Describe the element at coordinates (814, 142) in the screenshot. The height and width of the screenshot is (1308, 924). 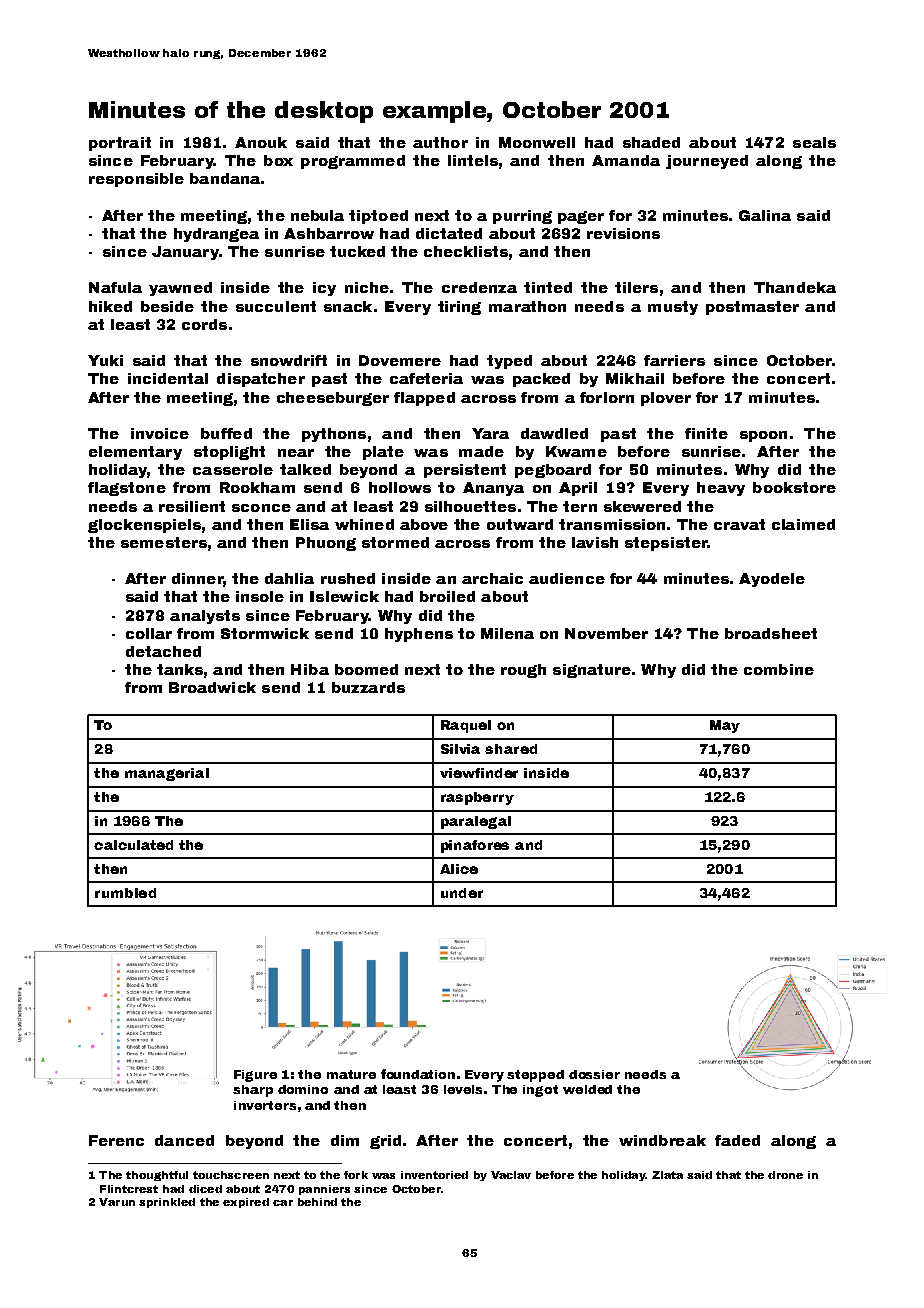
I see `seals` at that location.
